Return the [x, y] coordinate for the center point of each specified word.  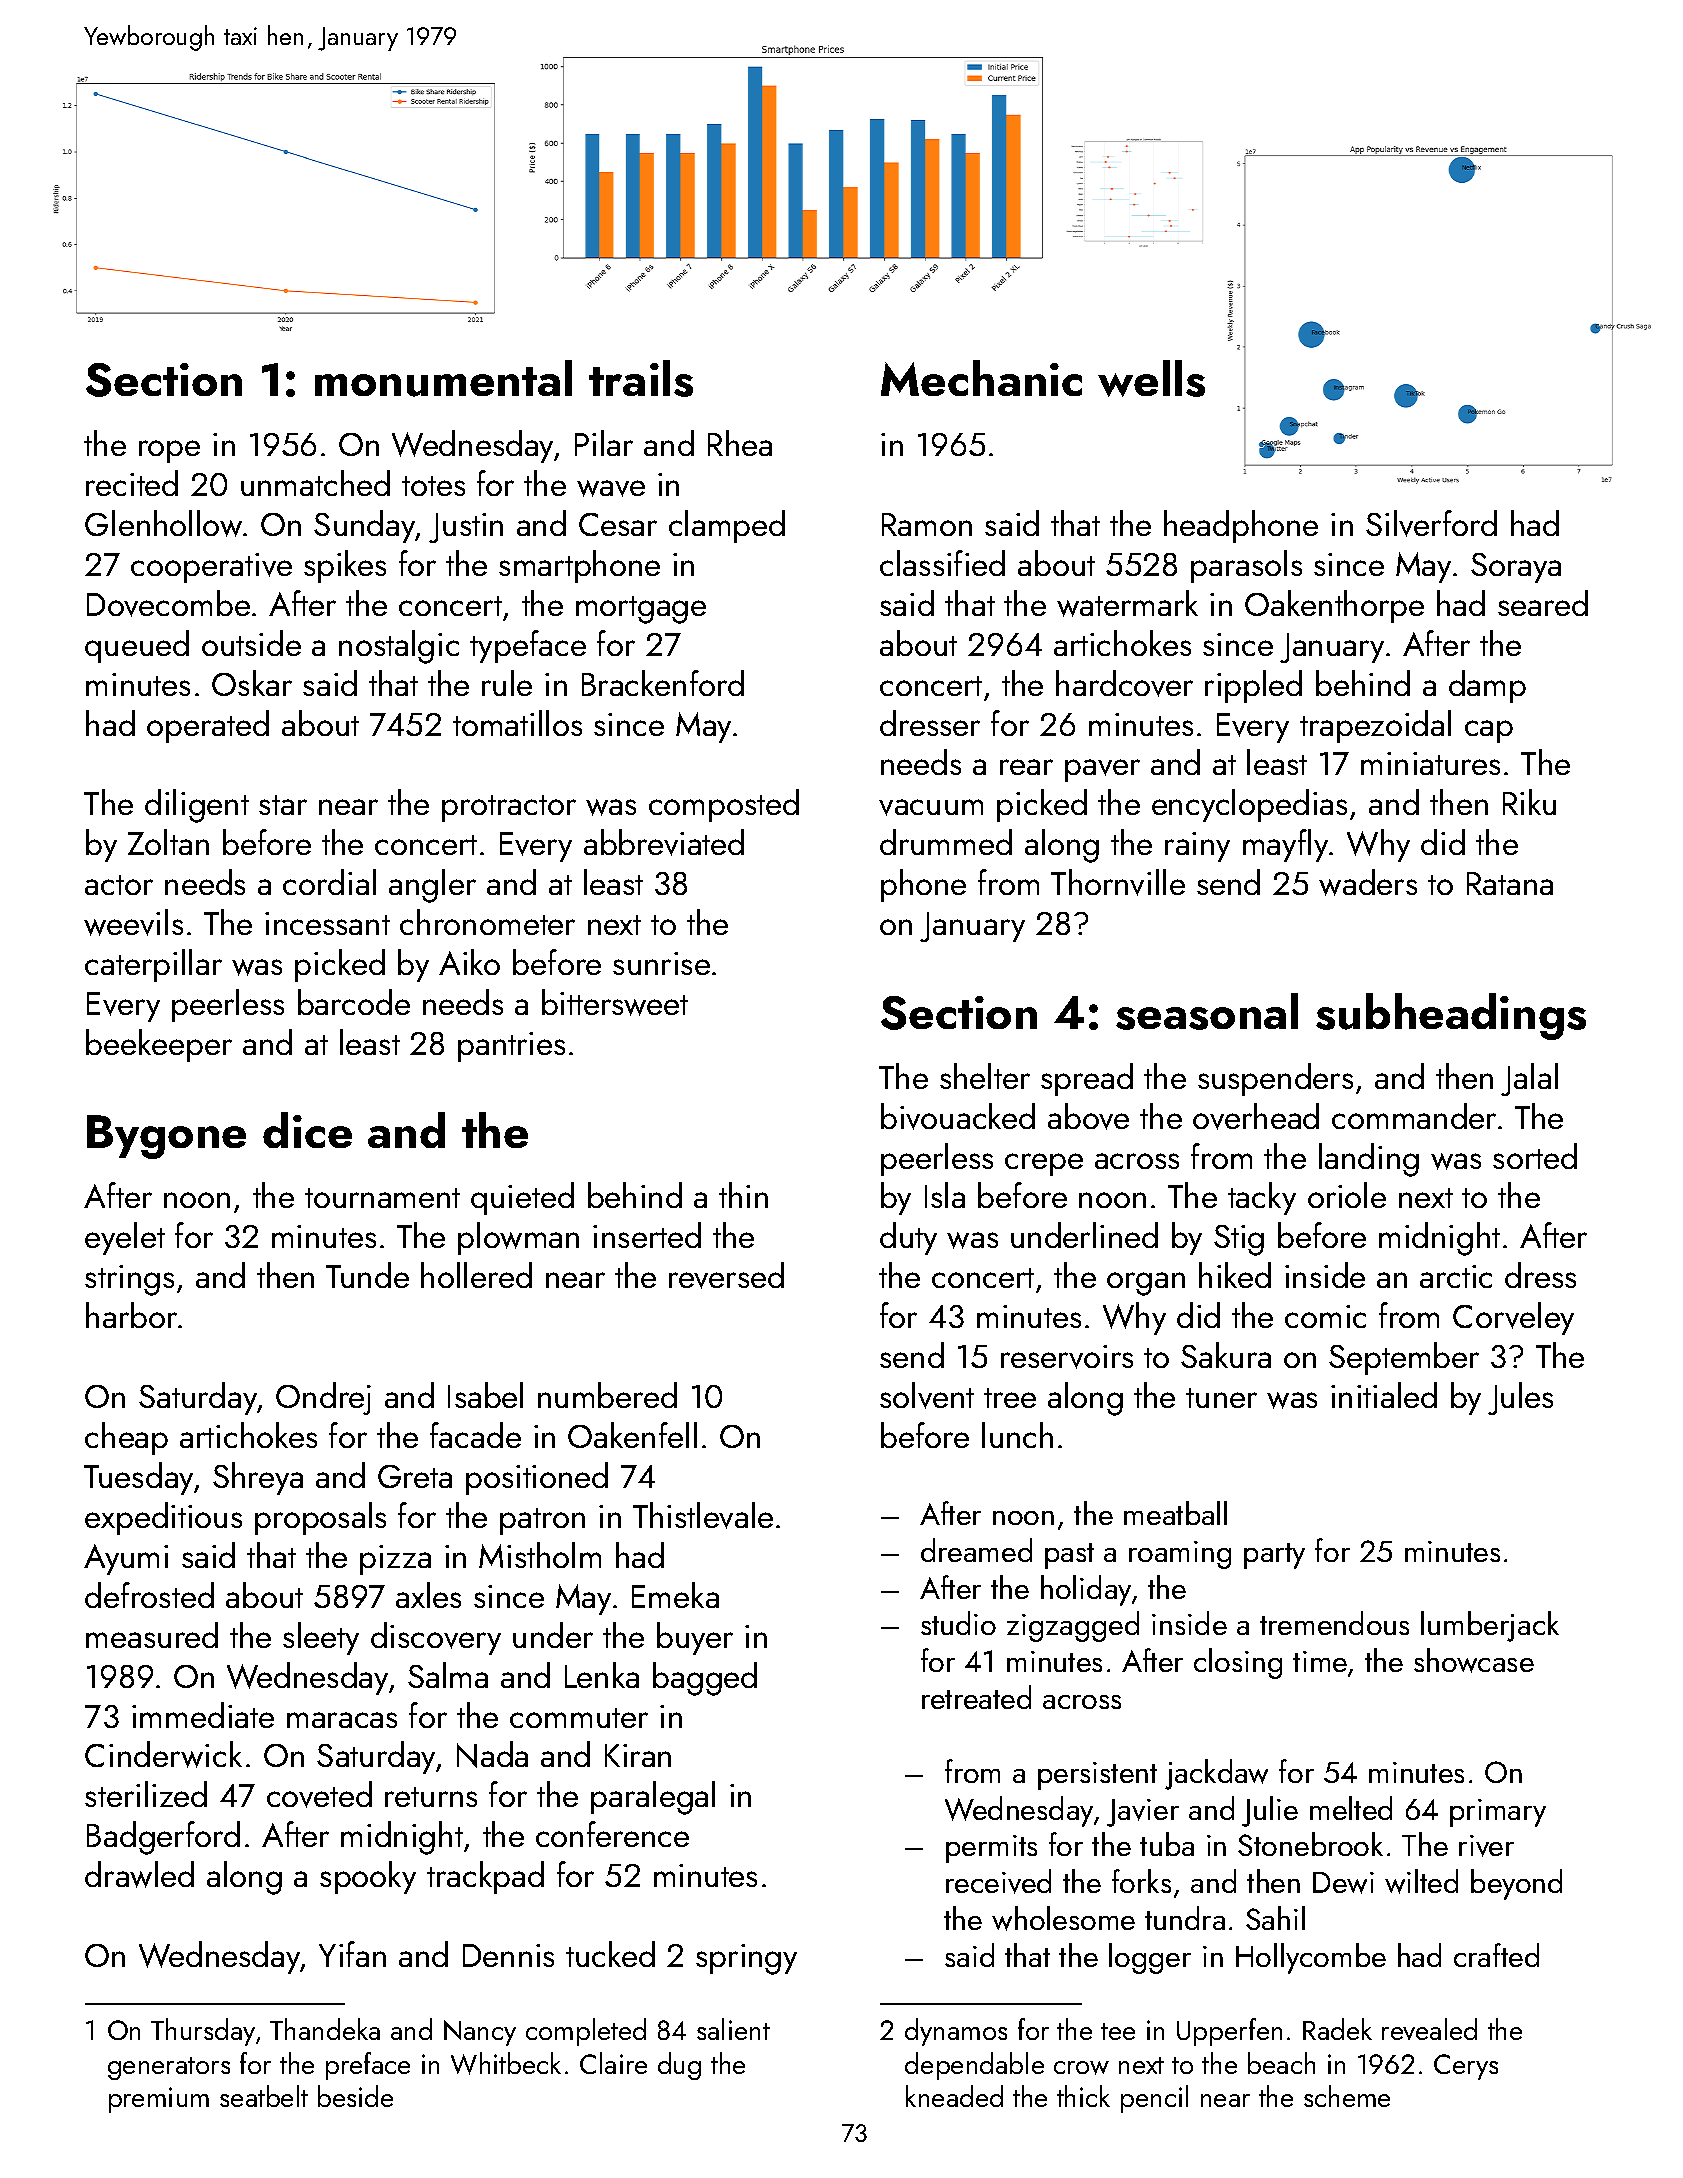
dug [679, 2066]
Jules [1520, 1398]
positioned [537, 1478]
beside [355, 2096]
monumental [443, 378]
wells [1151, 378]
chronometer [487, 922]
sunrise [661, 963]
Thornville [1118, 882]
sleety [321, 1638]
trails [641, 378]
